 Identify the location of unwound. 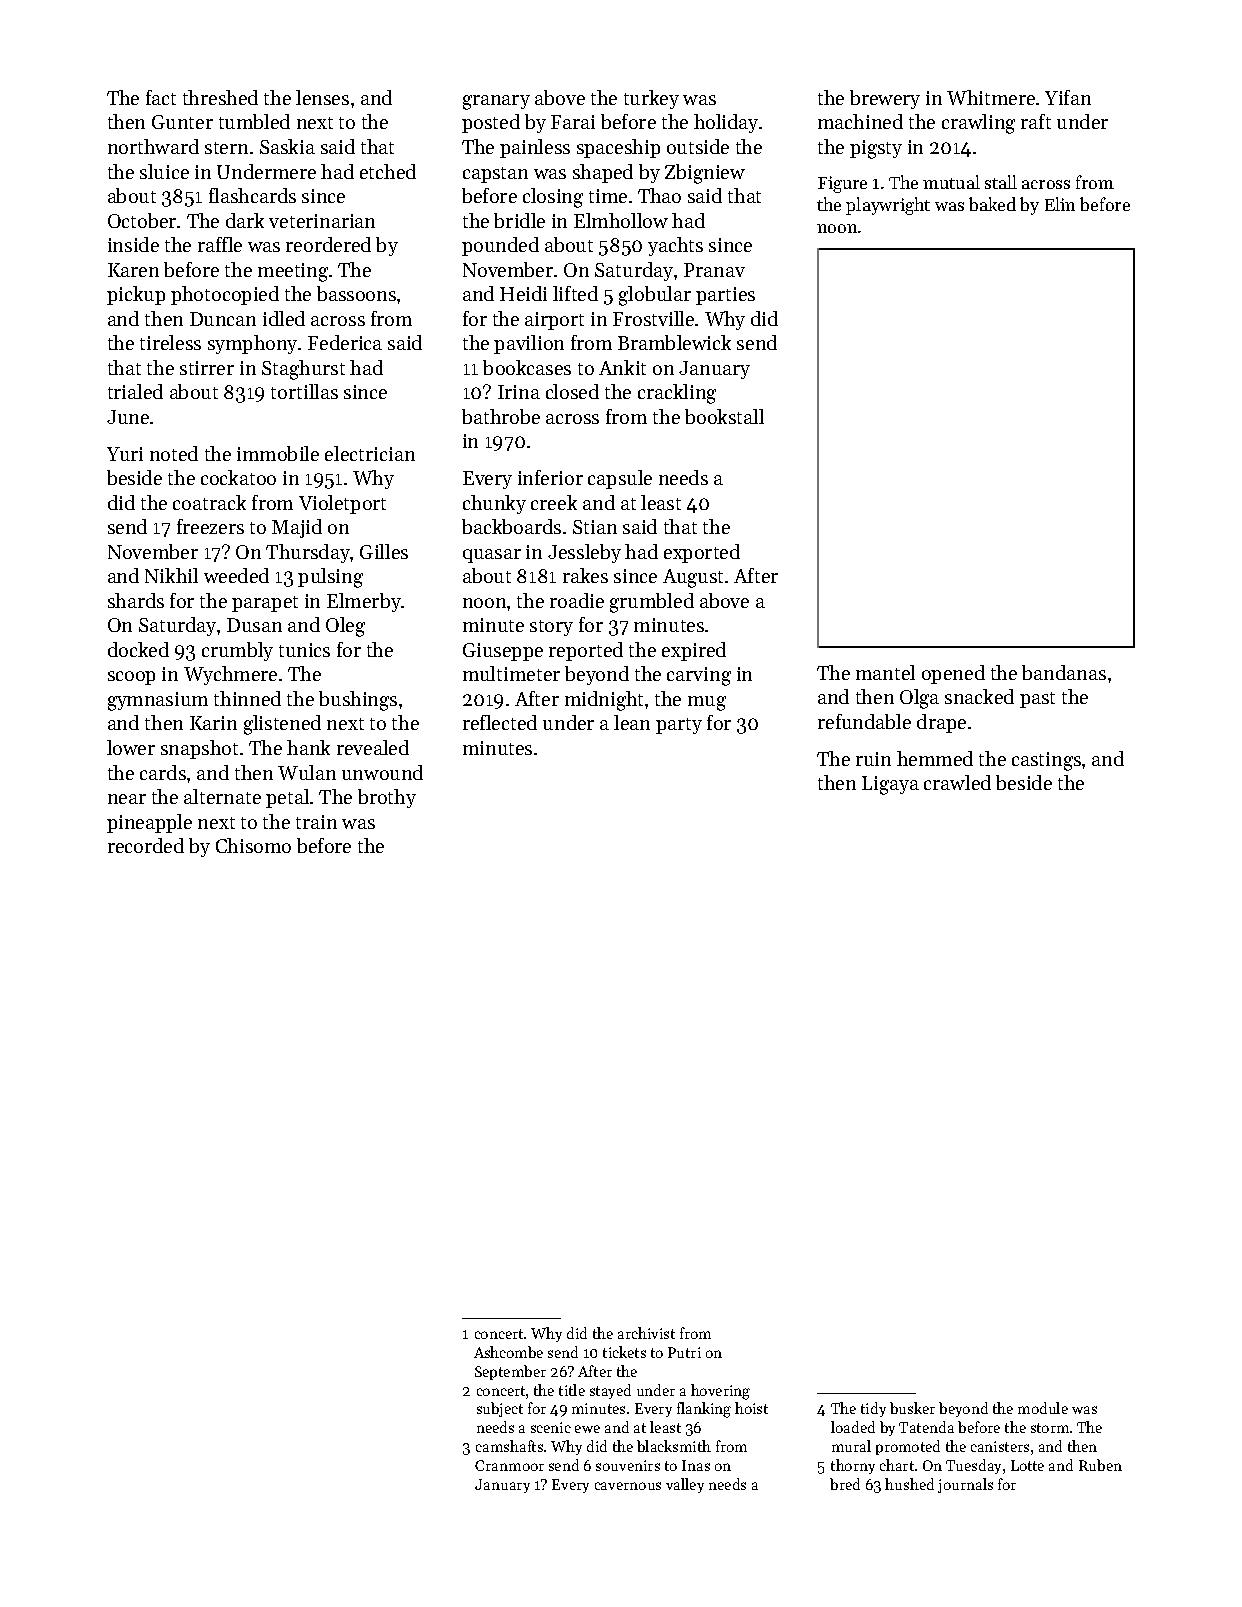
(382, 772).
